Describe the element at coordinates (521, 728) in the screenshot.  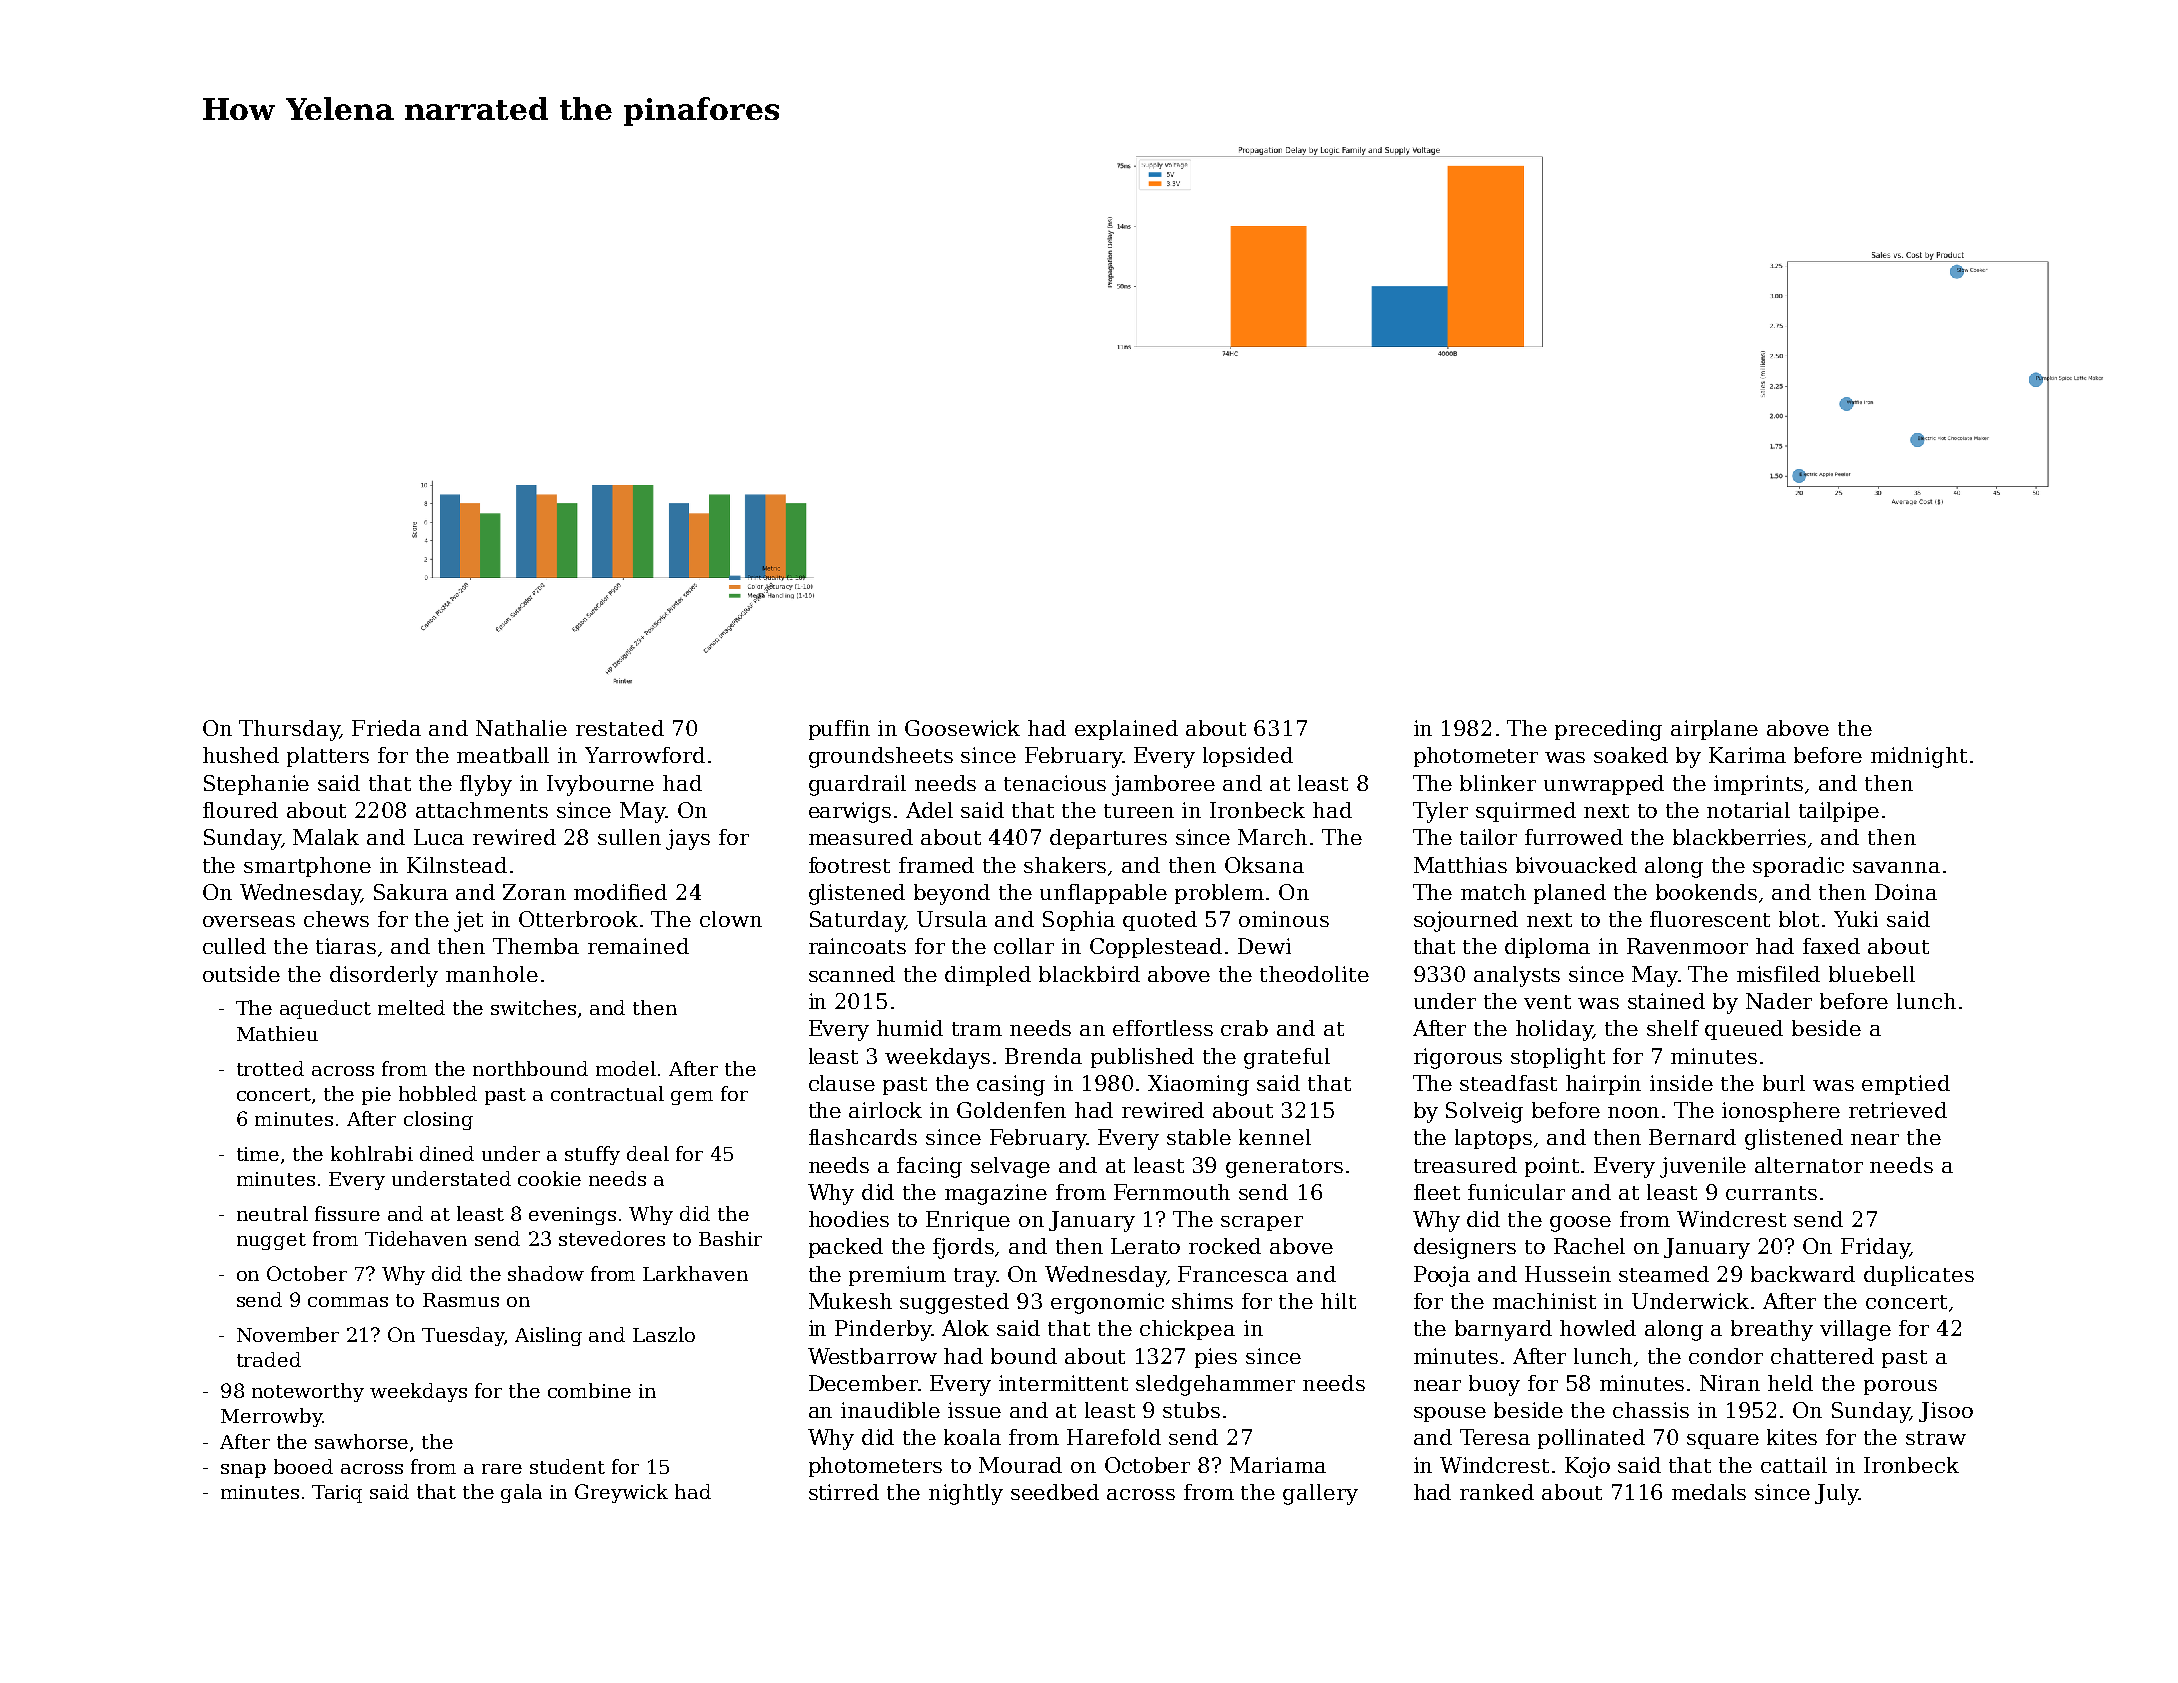
I see `Nathalie` at that location.
